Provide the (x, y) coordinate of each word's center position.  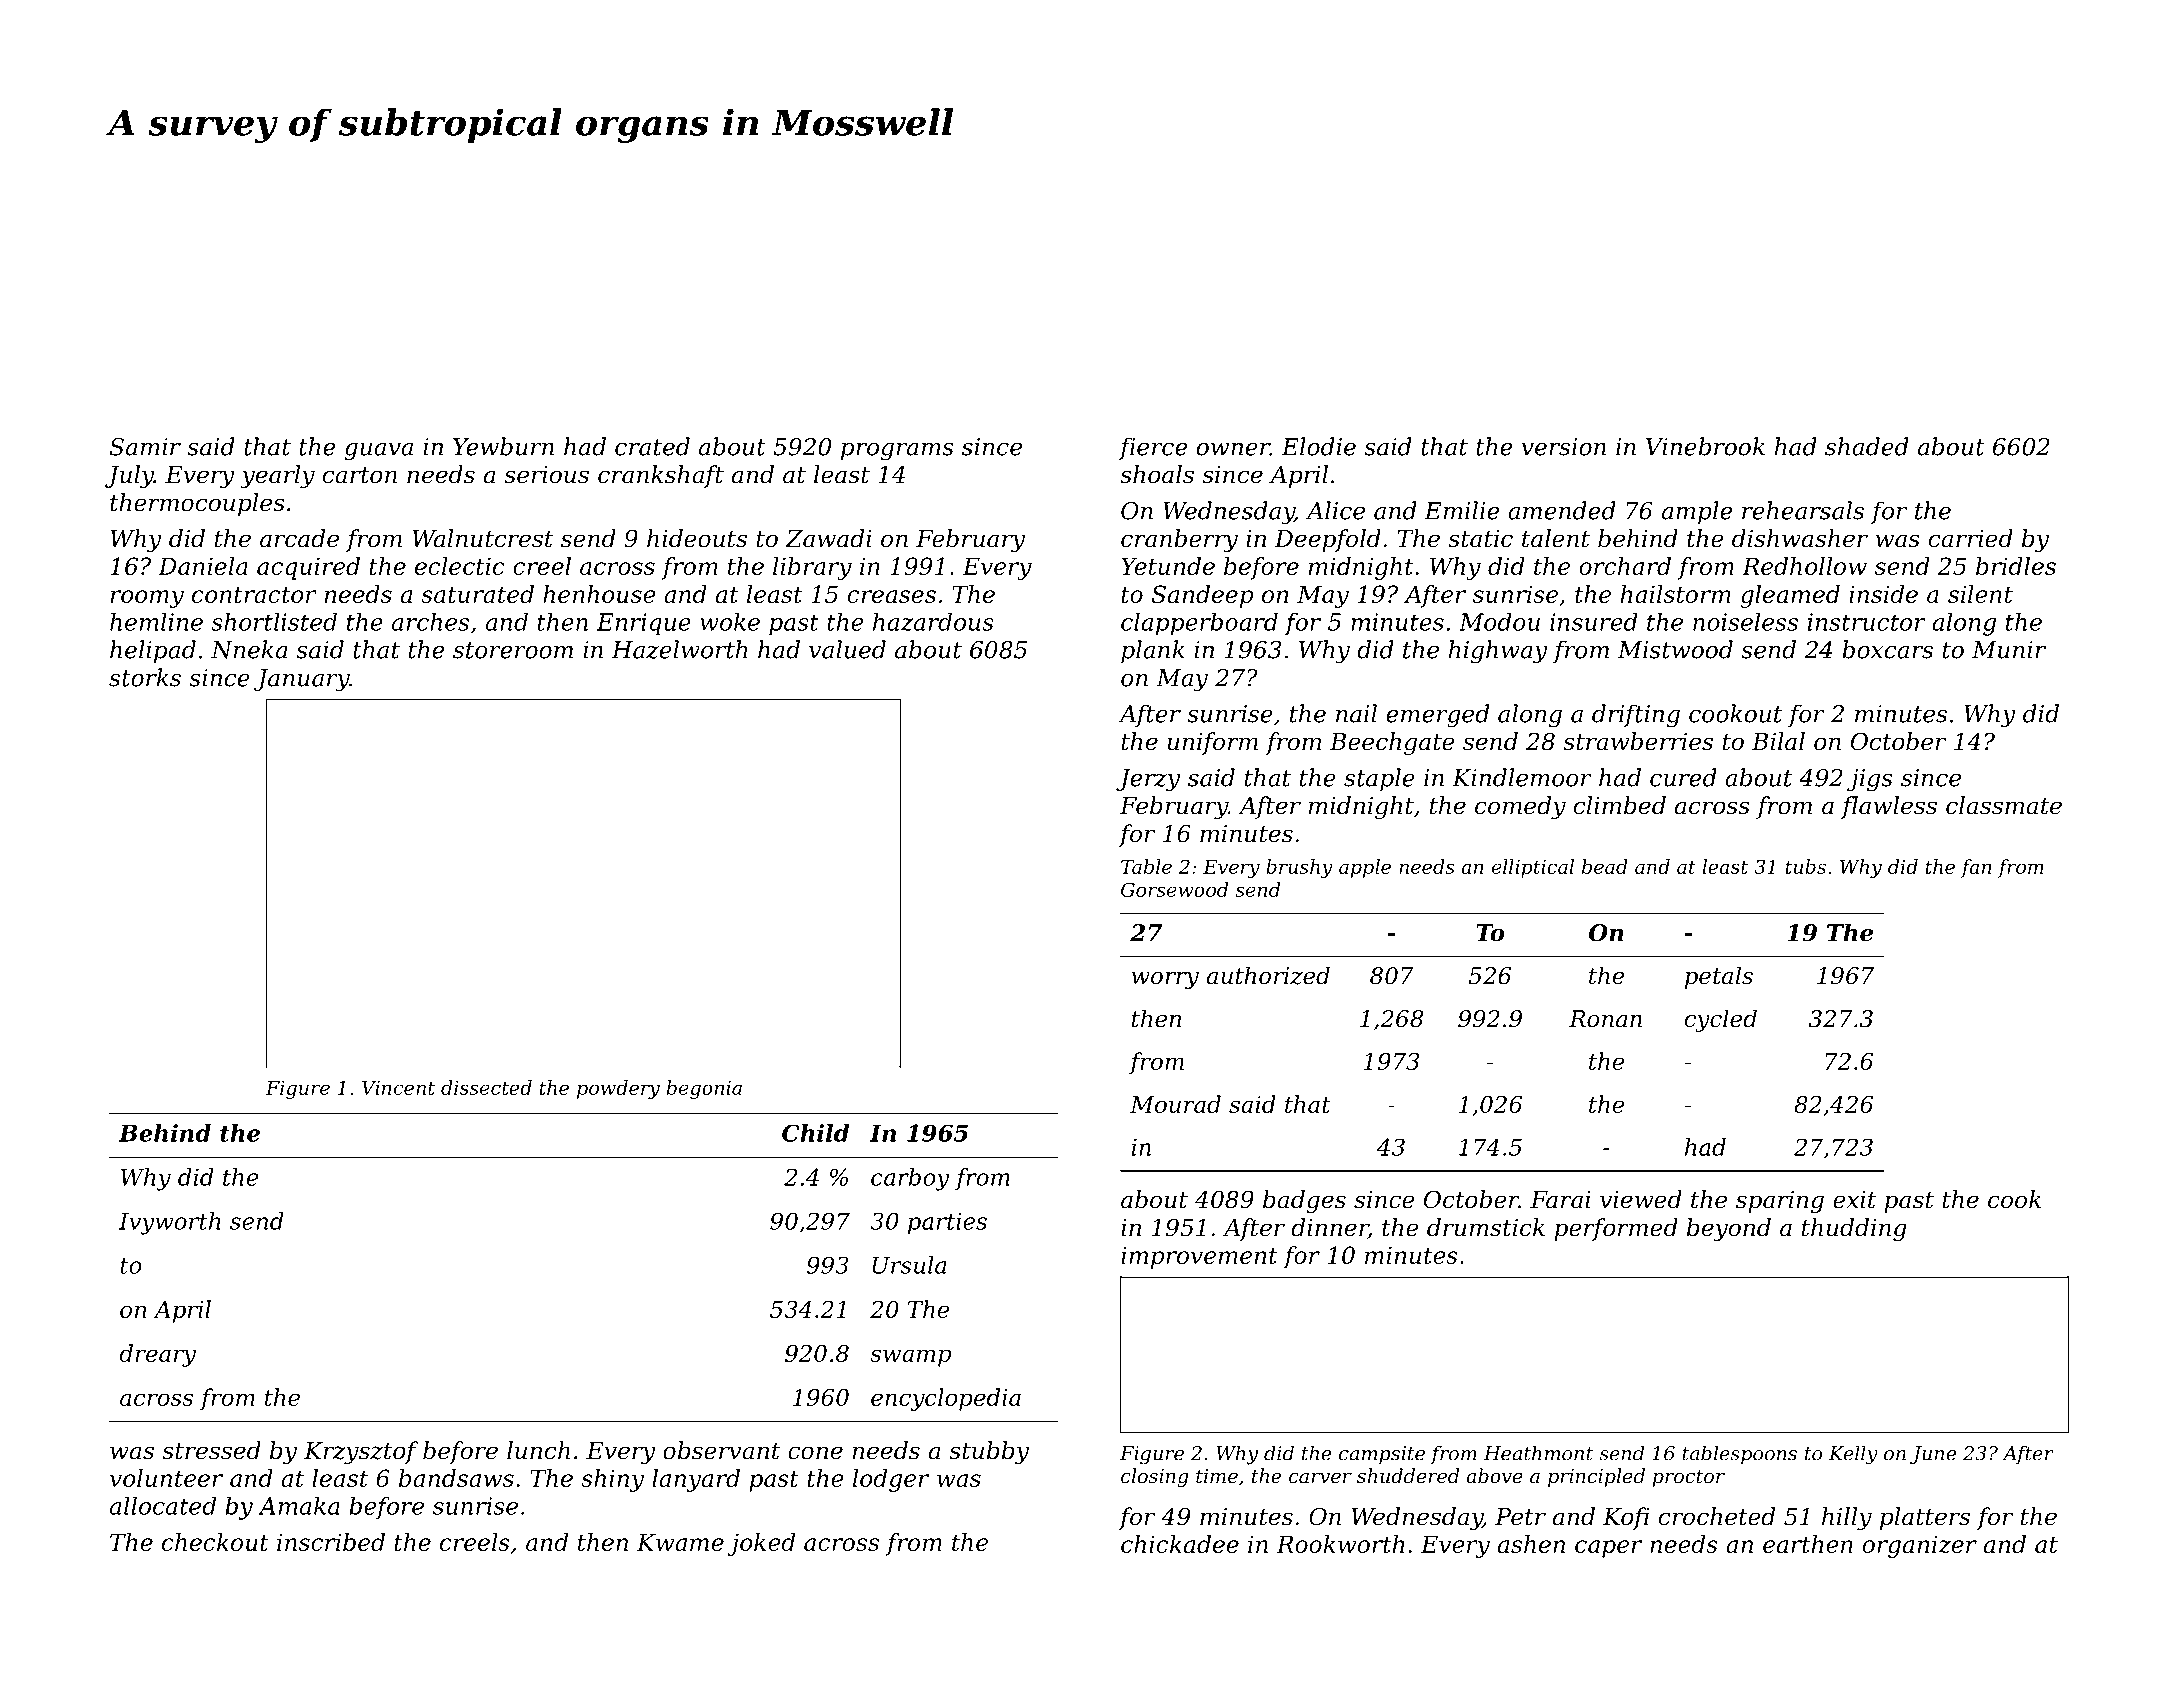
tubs (1805, 866)
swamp (910, 1358)
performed (1616, 1229)
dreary (157, 1355)
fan (1976, 868)
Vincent (398, 1087)
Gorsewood (1174, 889)
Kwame (680, 1542)
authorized (1268, 975)
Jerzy (1148, 780)
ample (1697, 512)
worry (1165, 980)
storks (145, 677)
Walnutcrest (482, 538)
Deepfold (1327, 540)
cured (1683, 777)
